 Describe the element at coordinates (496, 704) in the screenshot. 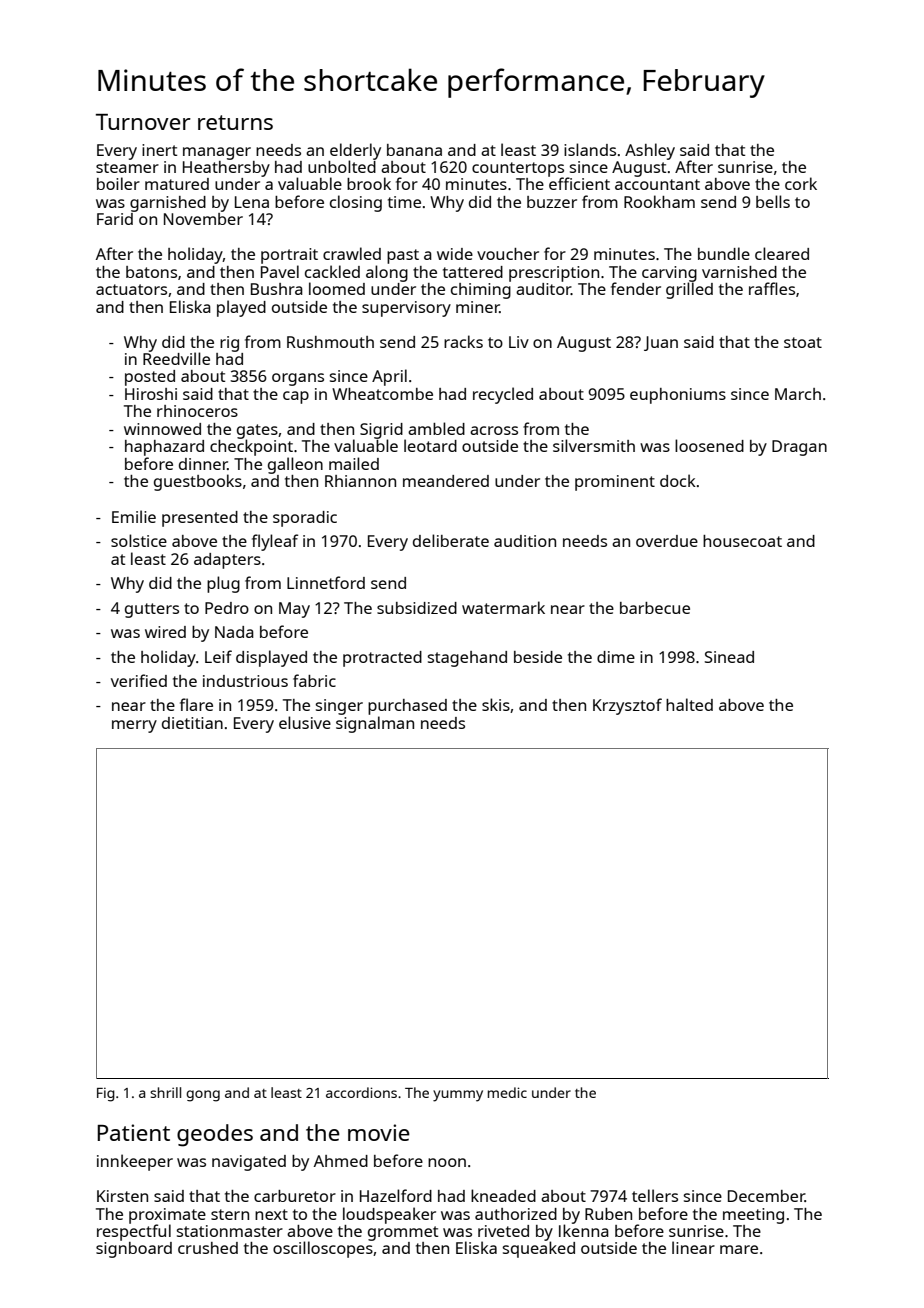

I see `skis` at that location.
